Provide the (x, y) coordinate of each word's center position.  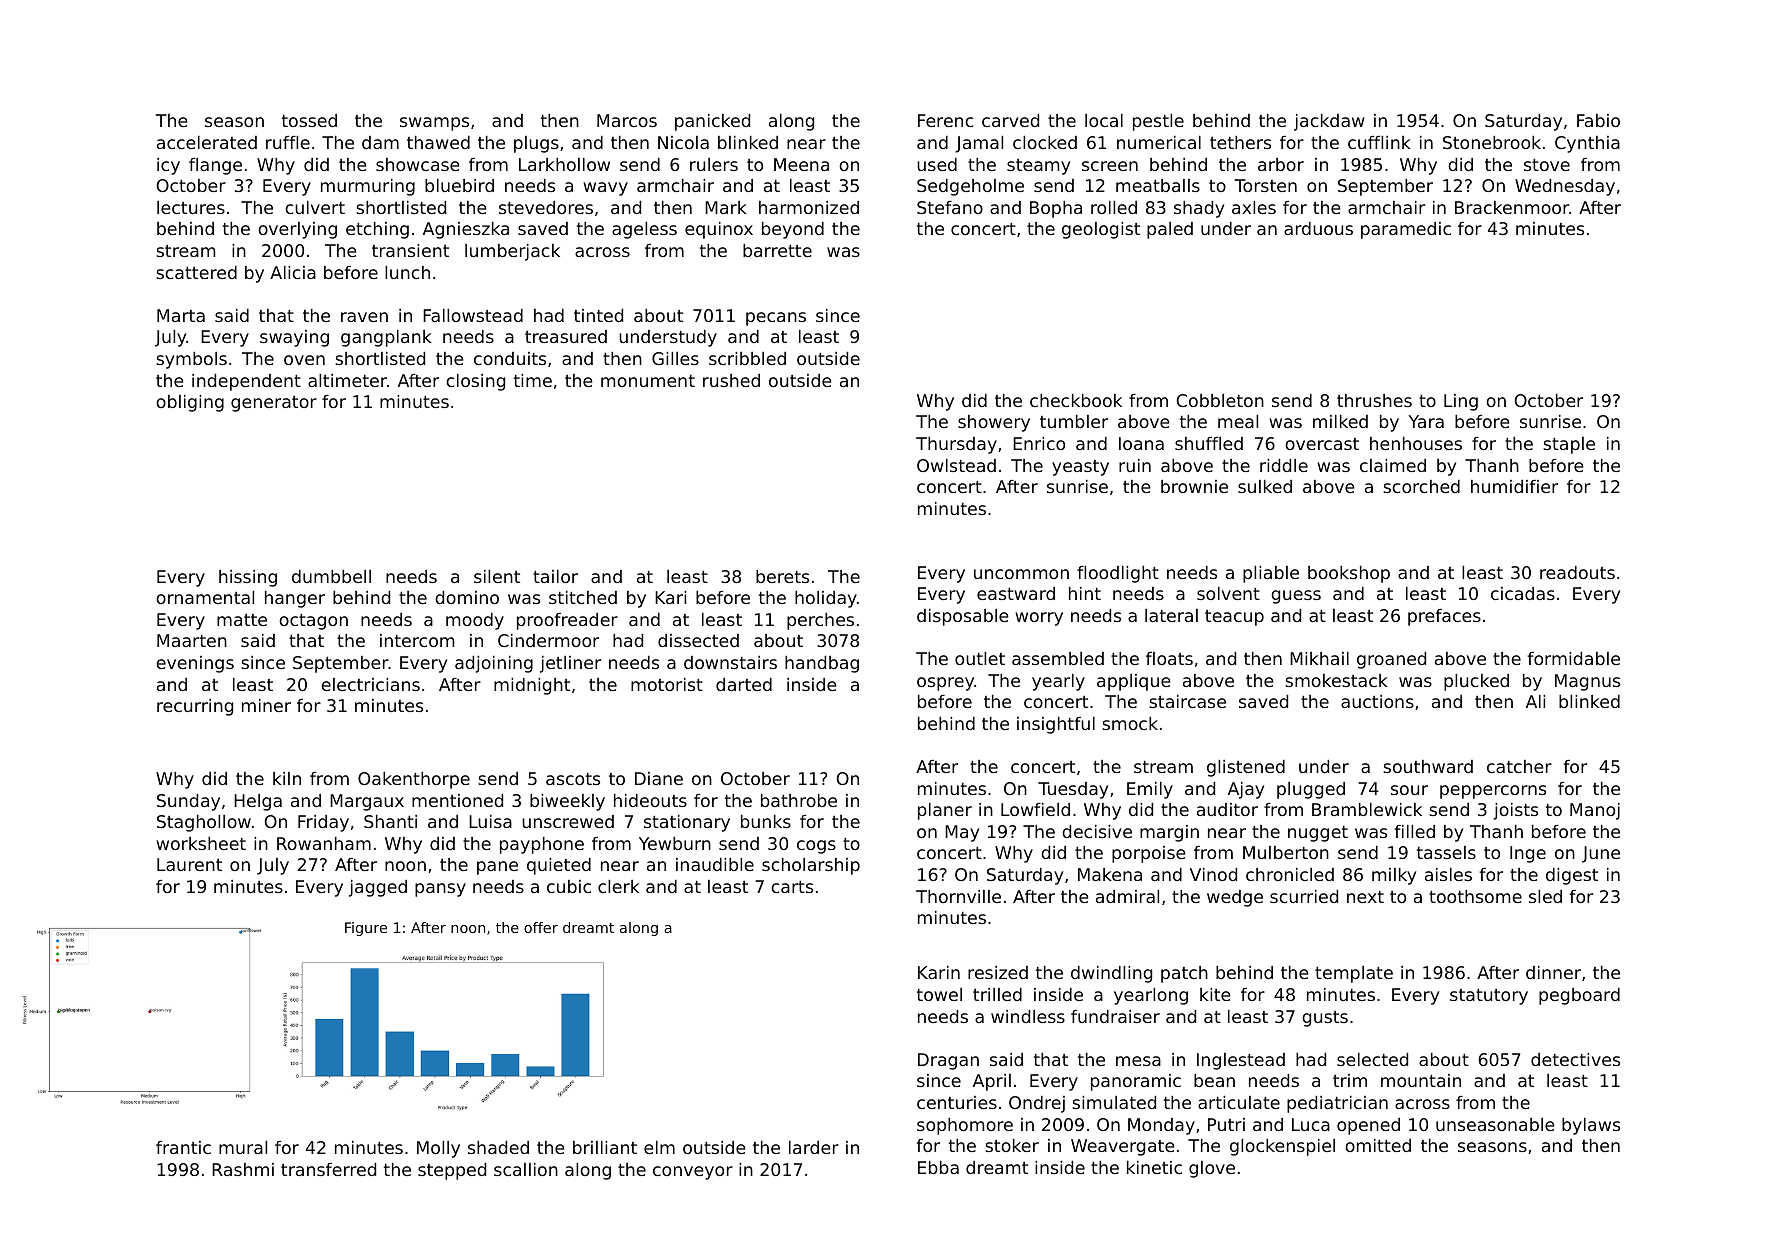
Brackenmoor (1512, 207)
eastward (1016, 593)
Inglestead (1241, 1061)
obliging (190, 403)
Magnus (1587, 682)
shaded (498, 1147)
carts (792, 887)
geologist (1101, 230)
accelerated (207, 142)
